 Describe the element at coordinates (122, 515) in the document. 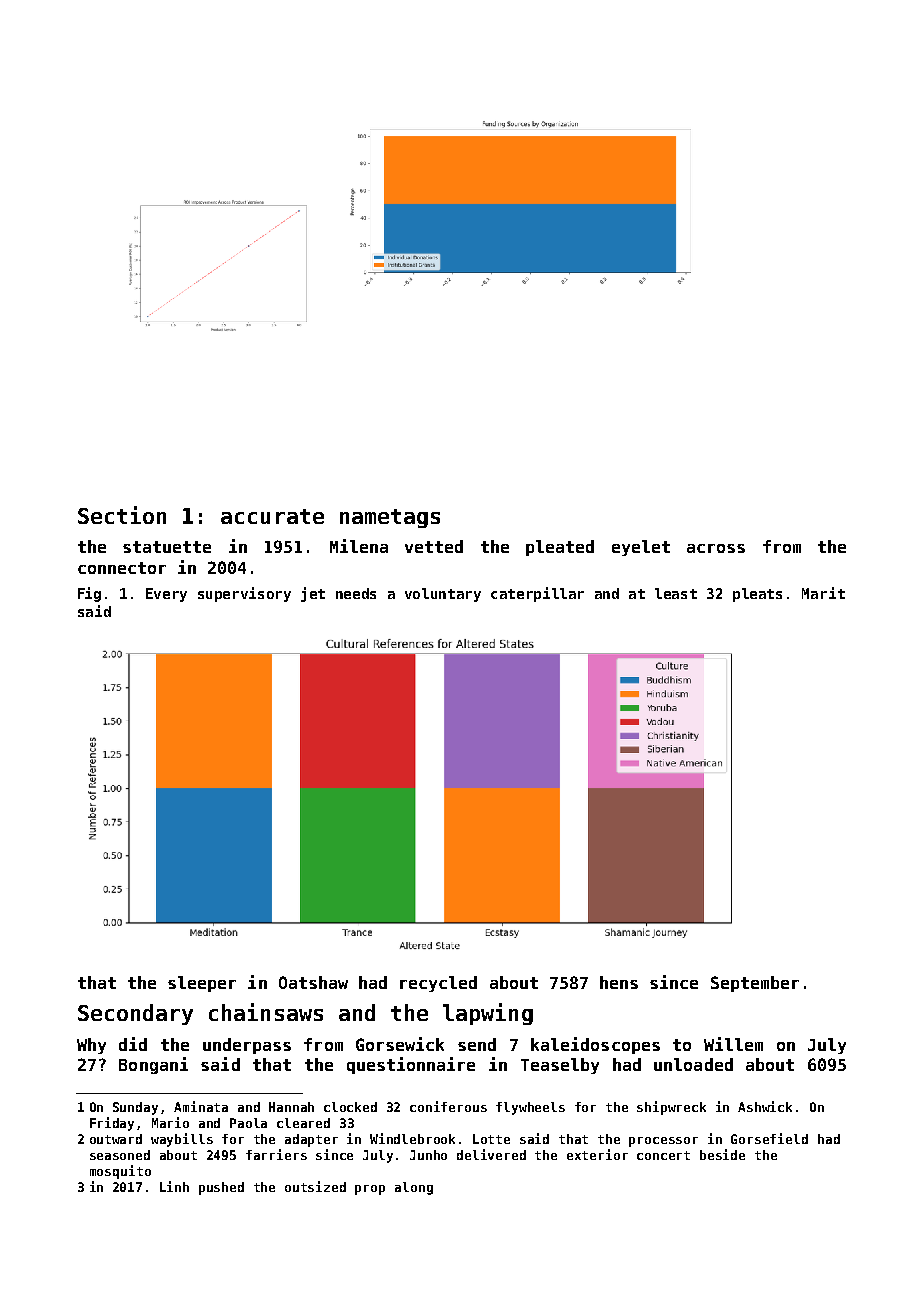

I see `Section` at that location.
